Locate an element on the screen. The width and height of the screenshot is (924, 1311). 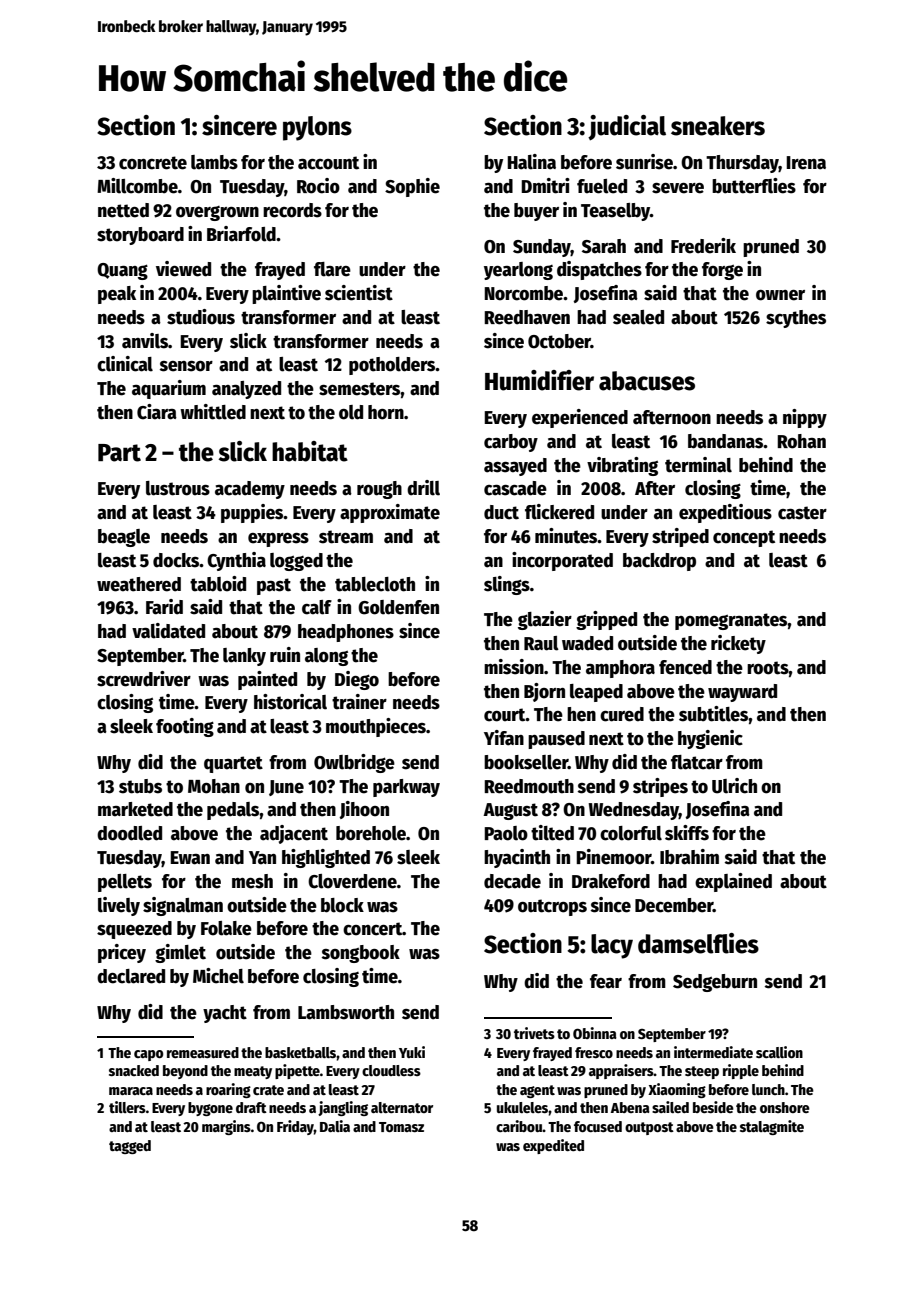
sneakers is located at coordinates (718, 126).
